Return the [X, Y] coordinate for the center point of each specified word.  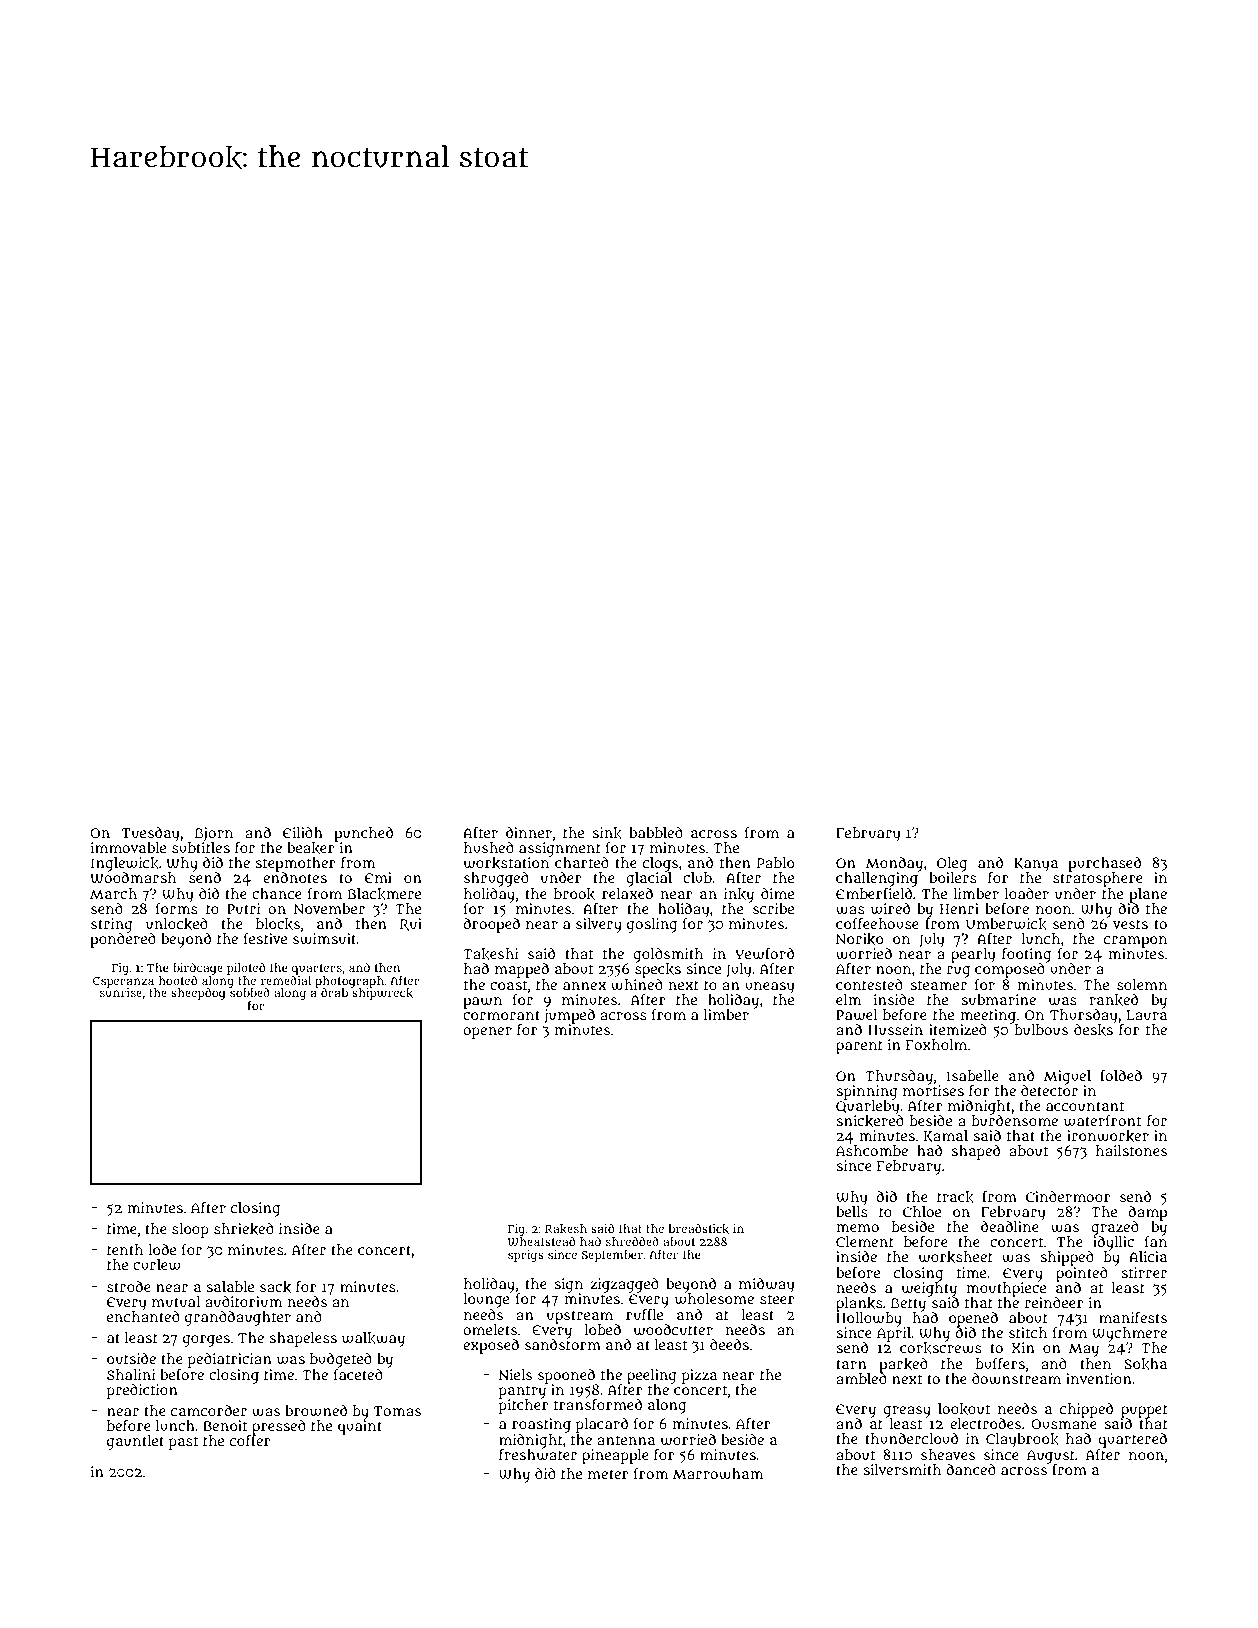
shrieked [244, 1229]
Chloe [922, 1211]
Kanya [1036, 865]
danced [971, 1469]
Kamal [945, 1136]
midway [766, 1285]
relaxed [627, 893]
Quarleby [867, 1107]
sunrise [121, 992]
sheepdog [198, 994]
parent [859, 1047]
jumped [569, 1016]
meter [608, 1474]
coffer [250, 1440]
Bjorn [214, 834]
